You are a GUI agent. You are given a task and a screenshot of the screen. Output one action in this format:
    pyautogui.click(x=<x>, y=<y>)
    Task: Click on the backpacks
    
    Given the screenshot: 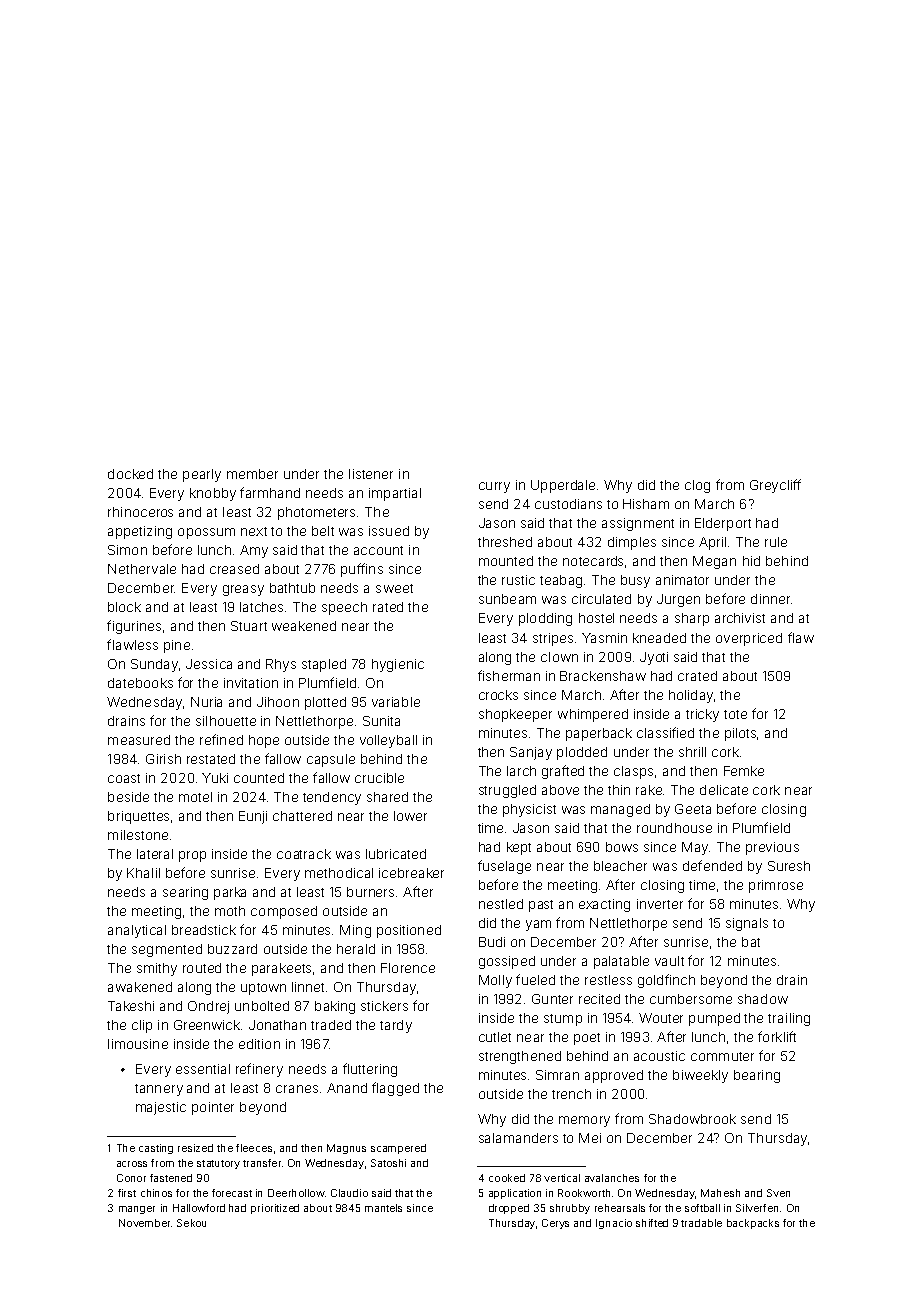 What is the action you would take?
    pyautogui.click(x=753, y=1224)
